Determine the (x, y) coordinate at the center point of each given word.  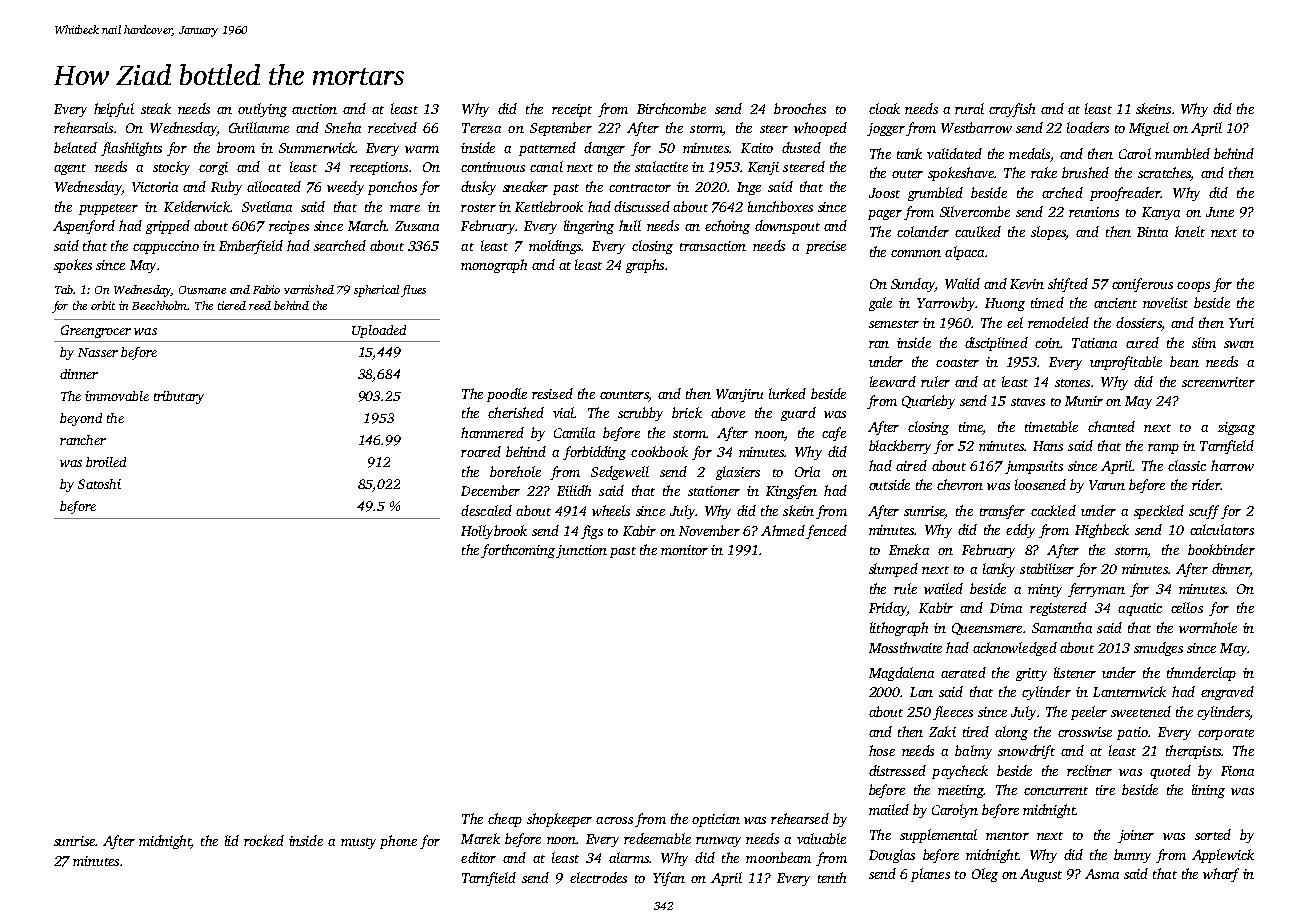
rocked (264, 840)
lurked (787, 393)
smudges (1158, 649)
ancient (1115, 303)
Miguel (1149, 129)
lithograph (899, 629)
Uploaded (379, 331)
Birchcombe (671, 108)
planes (930, 875)
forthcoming (518, 551)
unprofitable (1126, 363)
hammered (492, 432)
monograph (494, 266)
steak (156, 108)
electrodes (598, 877)
